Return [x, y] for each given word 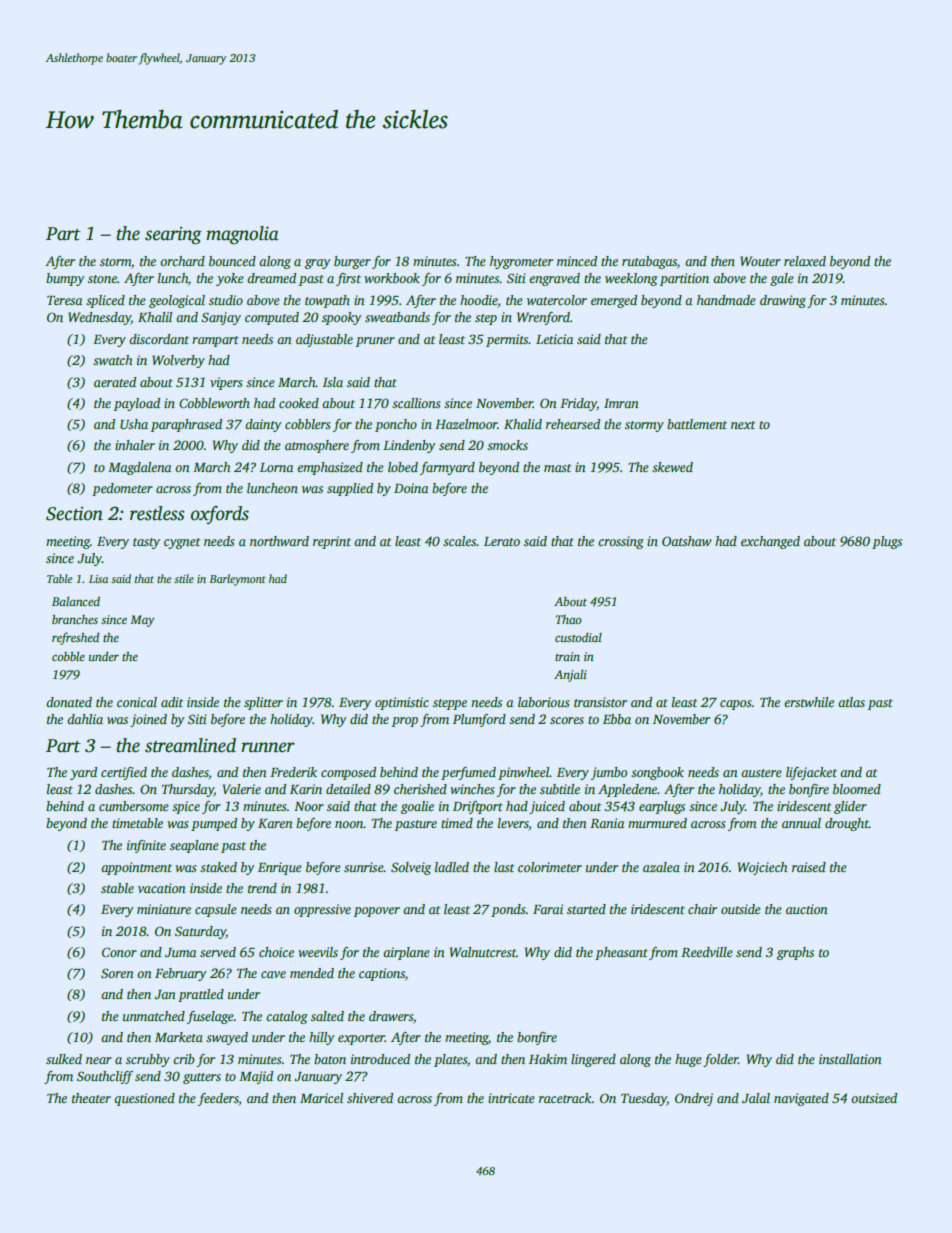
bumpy [65, 279]
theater [91, 1098]
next [743, 425]
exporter [361, 1039]
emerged [614, 301]
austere [761, 773]
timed [457, 823]
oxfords [220, 515]
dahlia [85, 719]
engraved [554, 279]
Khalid [523, 424]
